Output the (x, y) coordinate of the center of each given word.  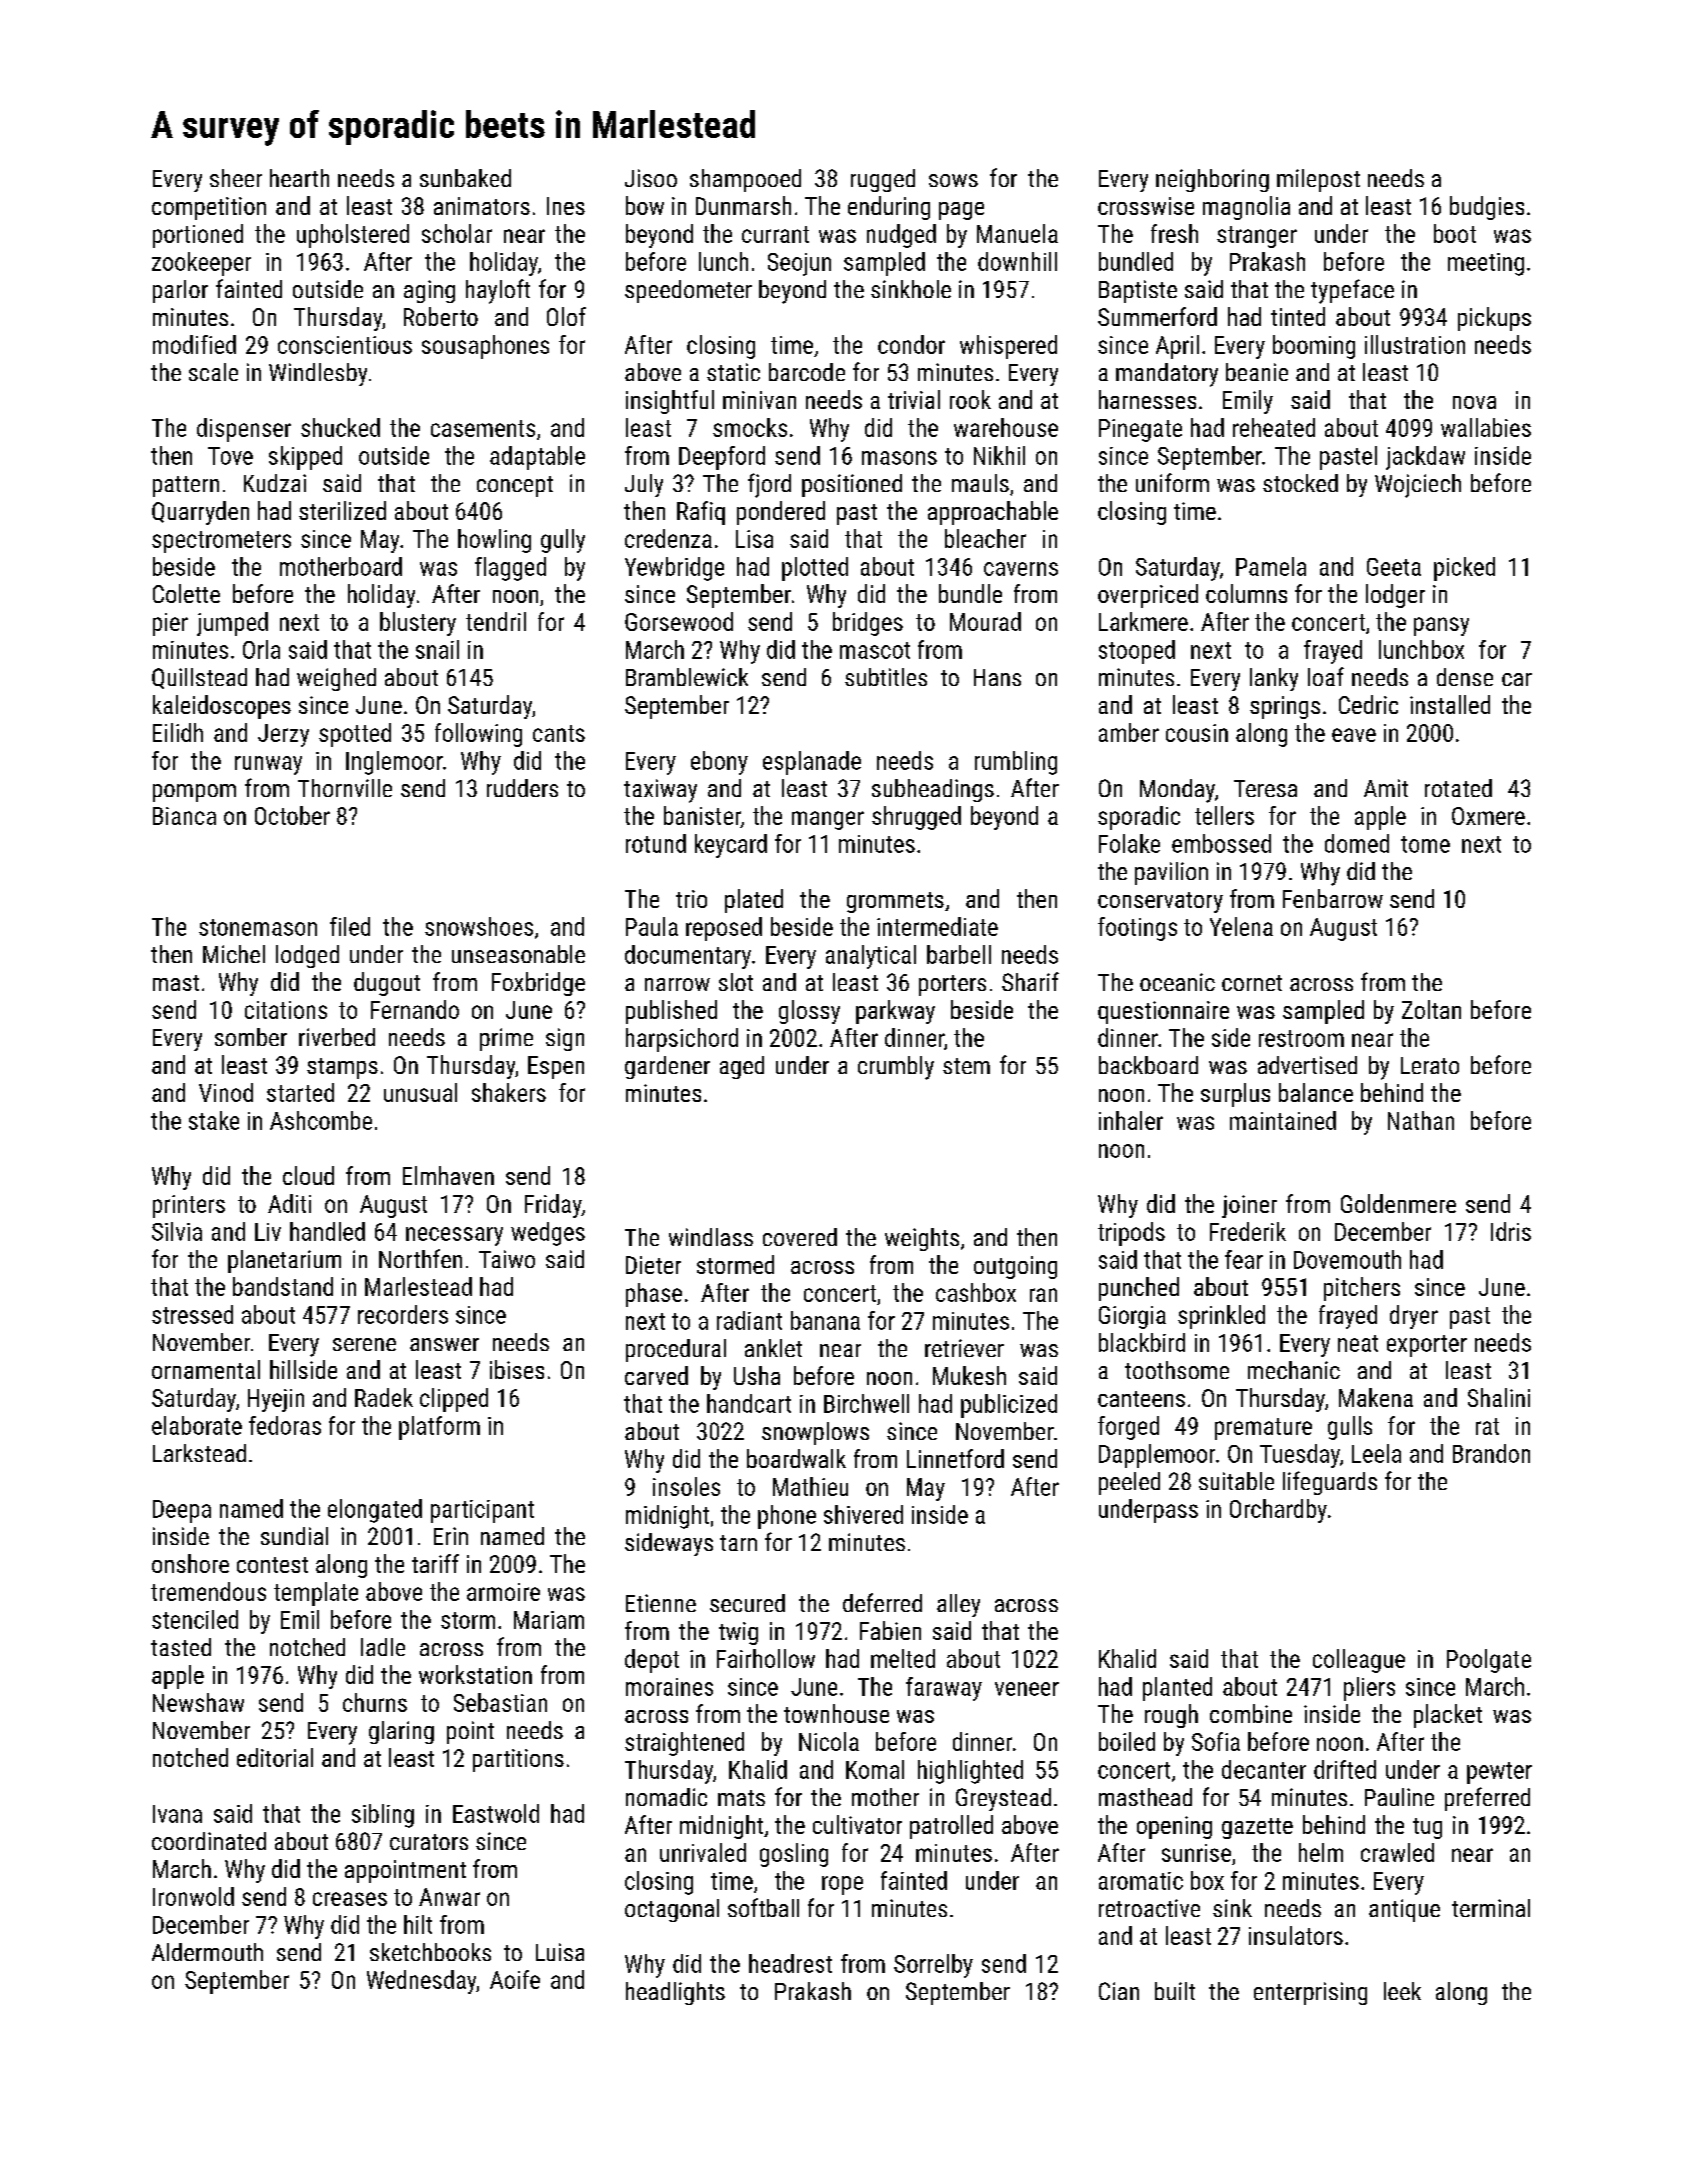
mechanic (1294, 1370)
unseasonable (518, 954)
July (644, 485)
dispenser (244, 430)
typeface (1352, 291)
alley (958, 1605)
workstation (475, 1674)
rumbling (1016, 763)
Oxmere (1488, 816)
